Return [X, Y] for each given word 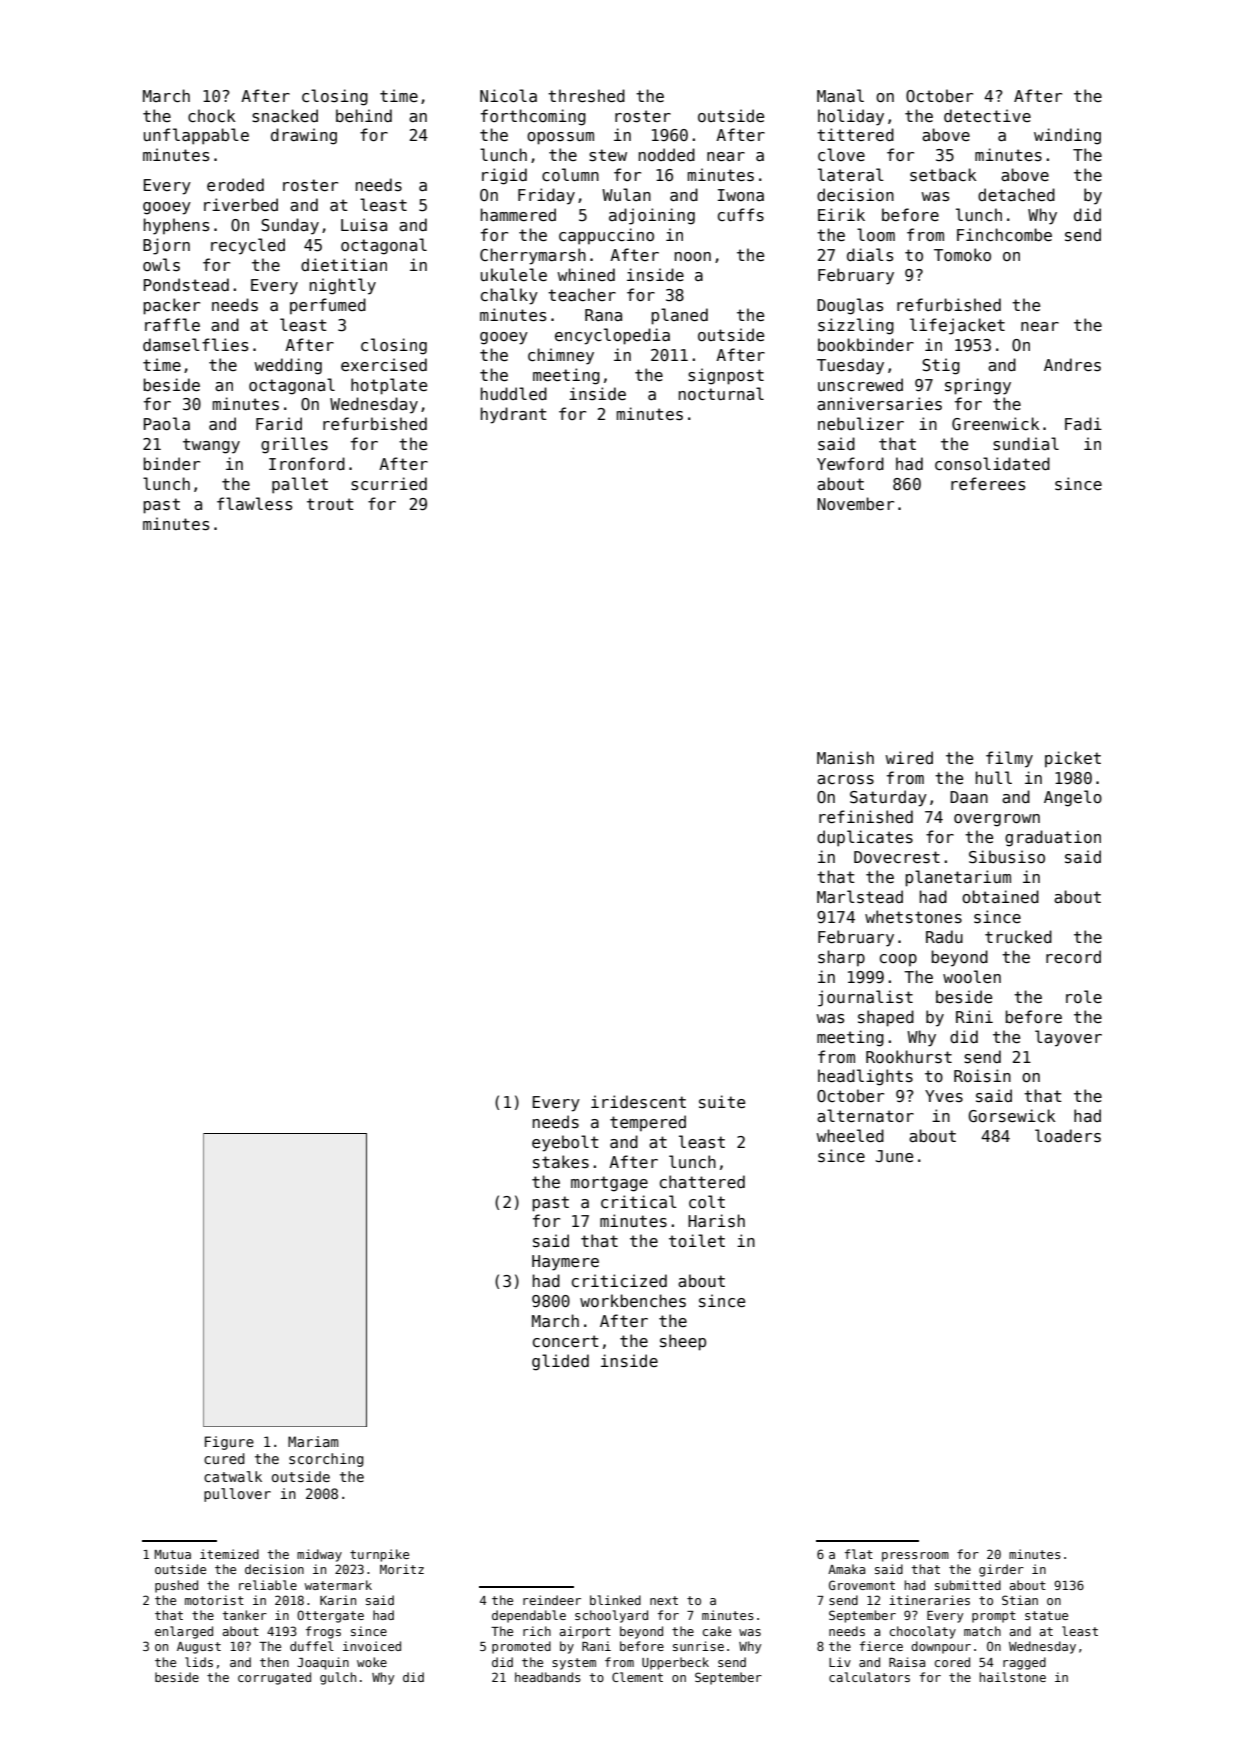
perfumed [328, 306]
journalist [865, 998]
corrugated [274, 1678]
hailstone [1013, 1677]
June [894, 1156]
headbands [548, 1677]
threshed [586, 96]
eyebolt [565, 1143]
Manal [840, 95]
